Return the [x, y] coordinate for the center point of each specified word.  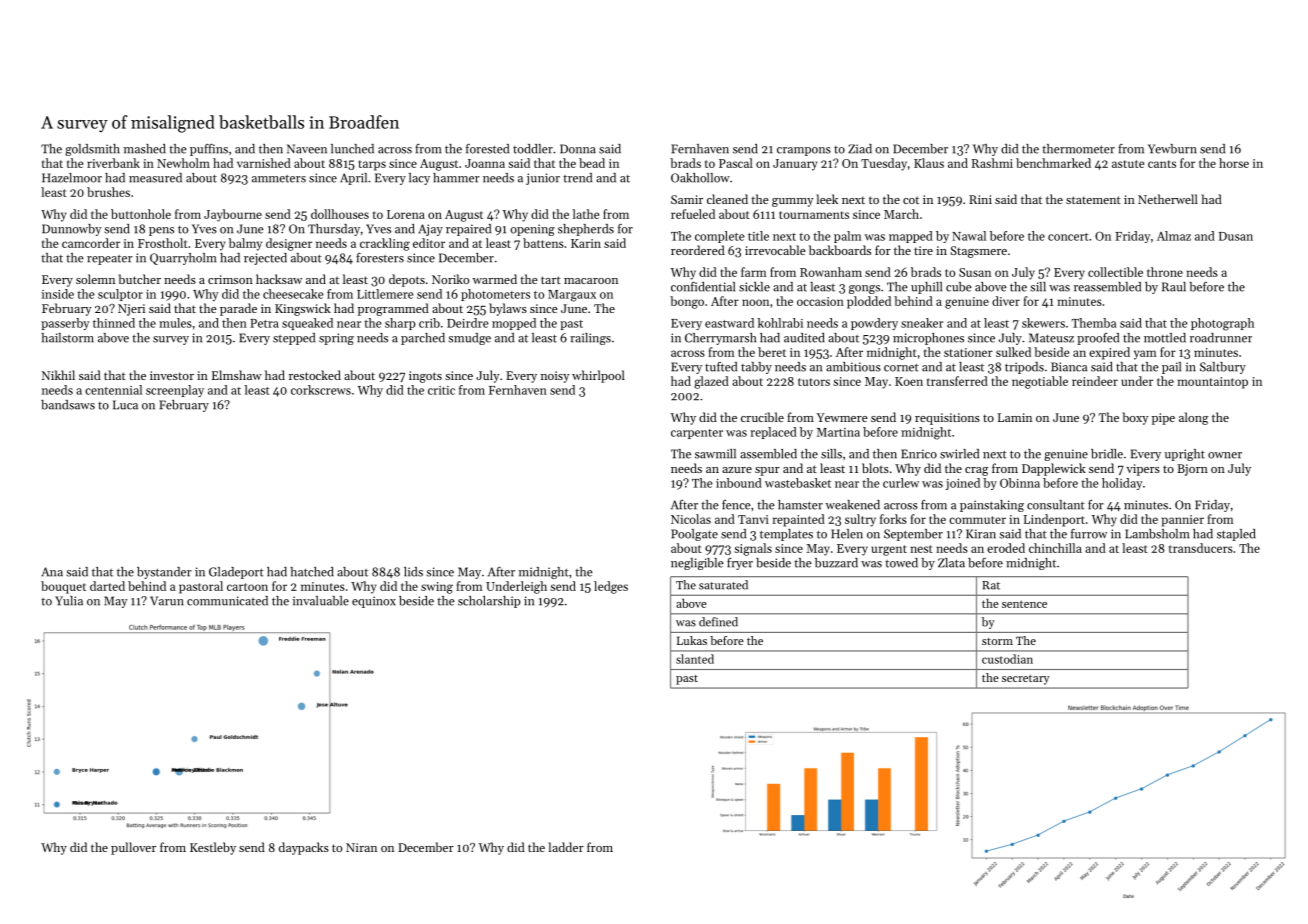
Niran [361, 847]
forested [487, 149]
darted [107, 586]
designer [289, 244]
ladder [566, 847]
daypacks [304, 848]
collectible [1115, 272]
